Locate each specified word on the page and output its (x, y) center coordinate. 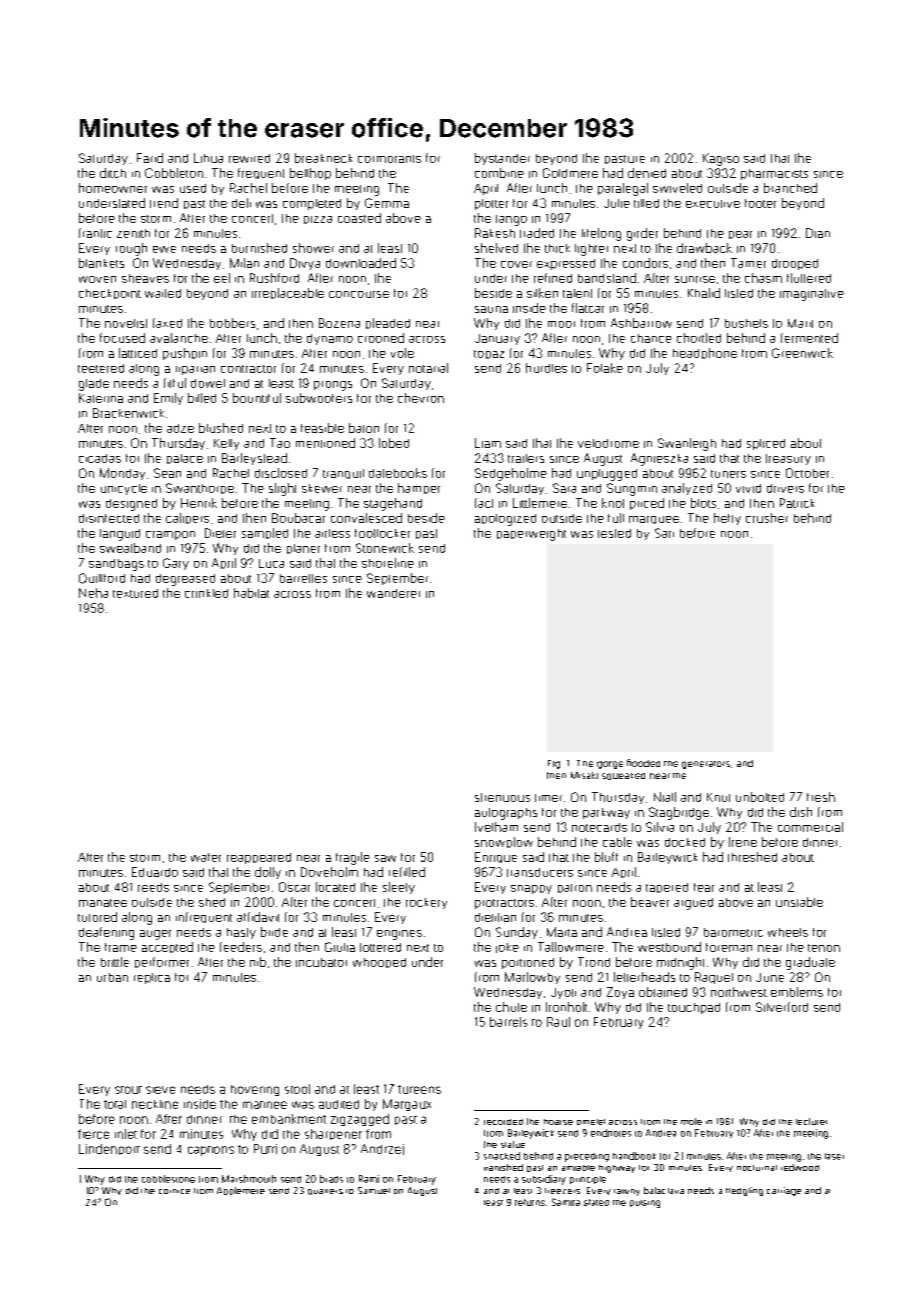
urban (112, 977)
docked (685, 842)
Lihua (208, 158)
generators (706, 765)
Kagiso (721, 159)
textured (135, 593)
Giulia (340, 947)
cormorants (389, 159)
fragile (353, 858)
